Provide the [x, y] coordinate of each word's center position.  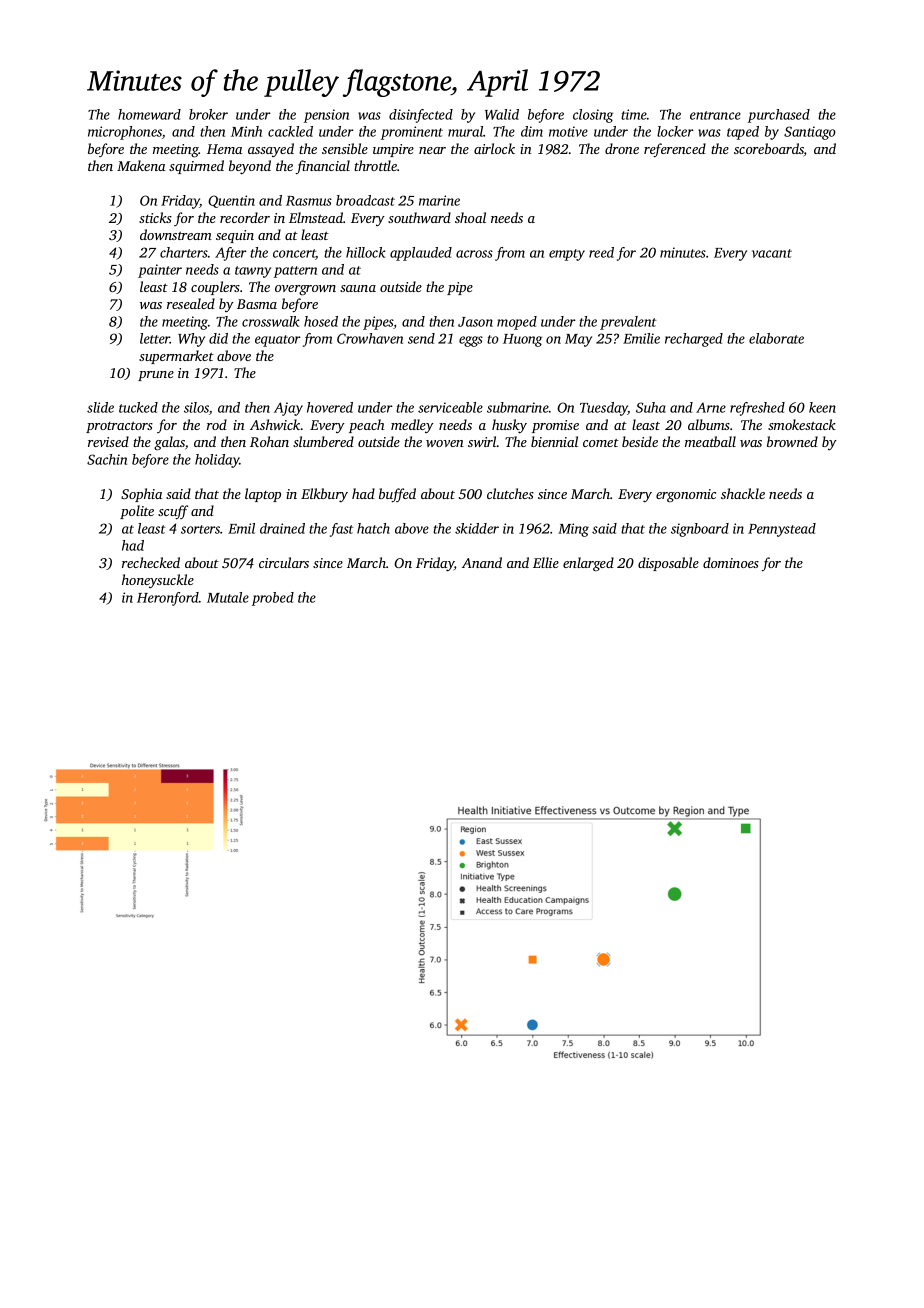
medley [412, 426]
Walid [502, 114]
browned [792, 441]
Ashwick [275, 424]
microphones [125, 133]
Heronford [168, 599]
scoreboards [769, 150]
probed [273, 599]
